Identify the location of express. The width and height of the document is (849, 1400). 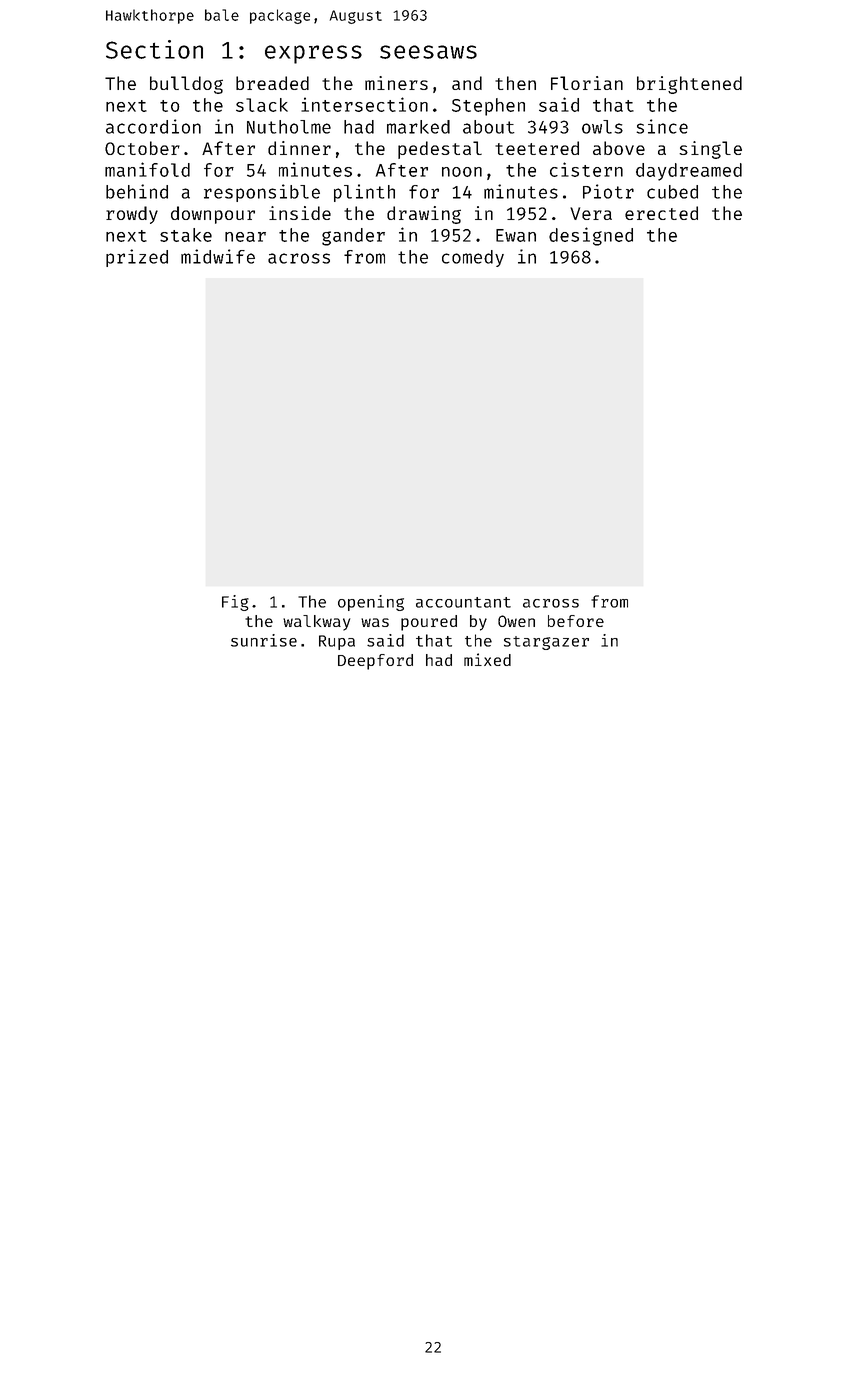
(313, 54).
